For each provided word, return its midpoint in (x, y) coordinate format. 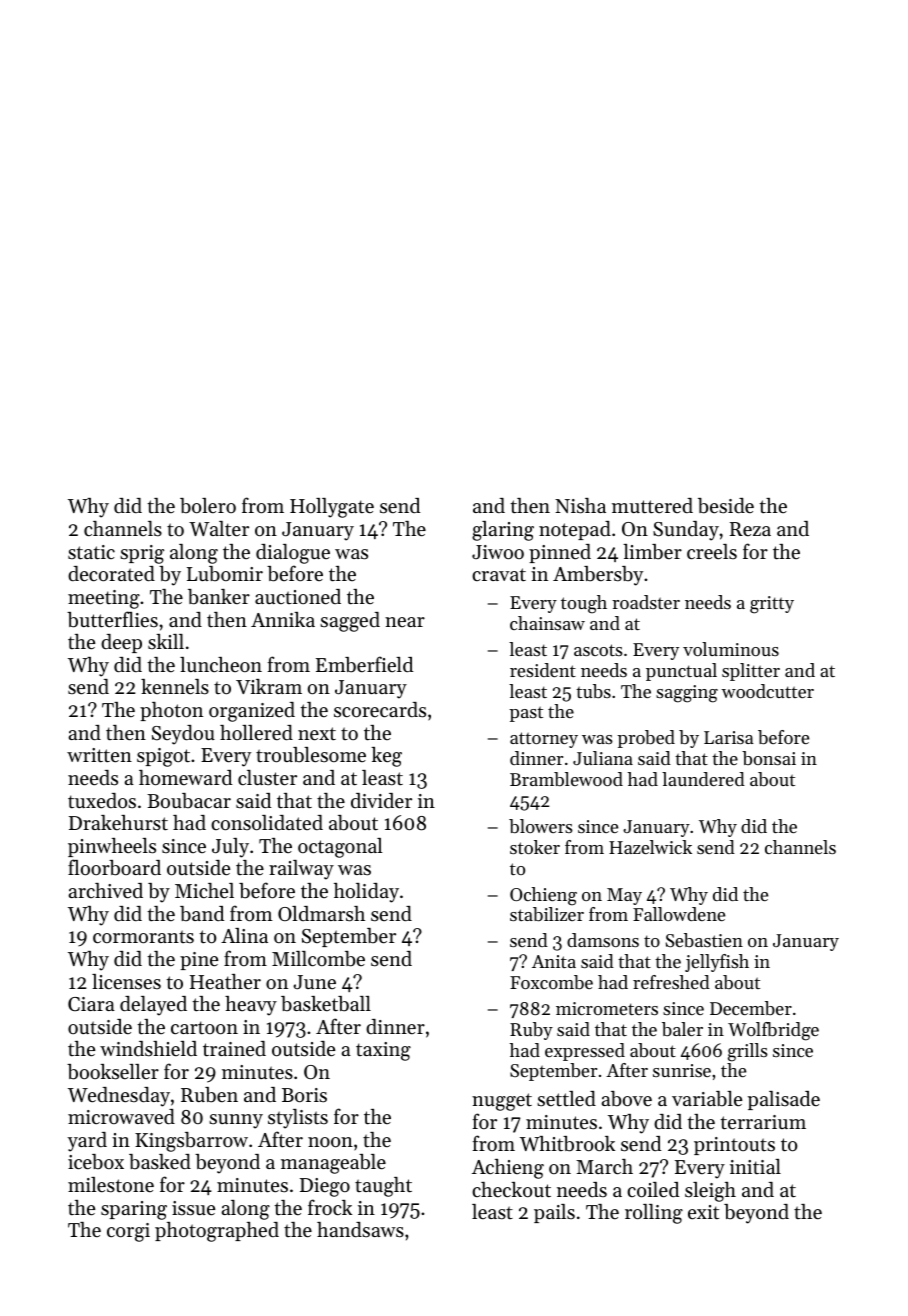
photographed (217, 1232)
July (230, 848)
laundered (703, 779)
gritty (772, 605)
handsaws (360, 1230)
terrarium (763, 1122)
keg (386, 757)
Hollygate (332, 508)
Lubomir (225, 574)
